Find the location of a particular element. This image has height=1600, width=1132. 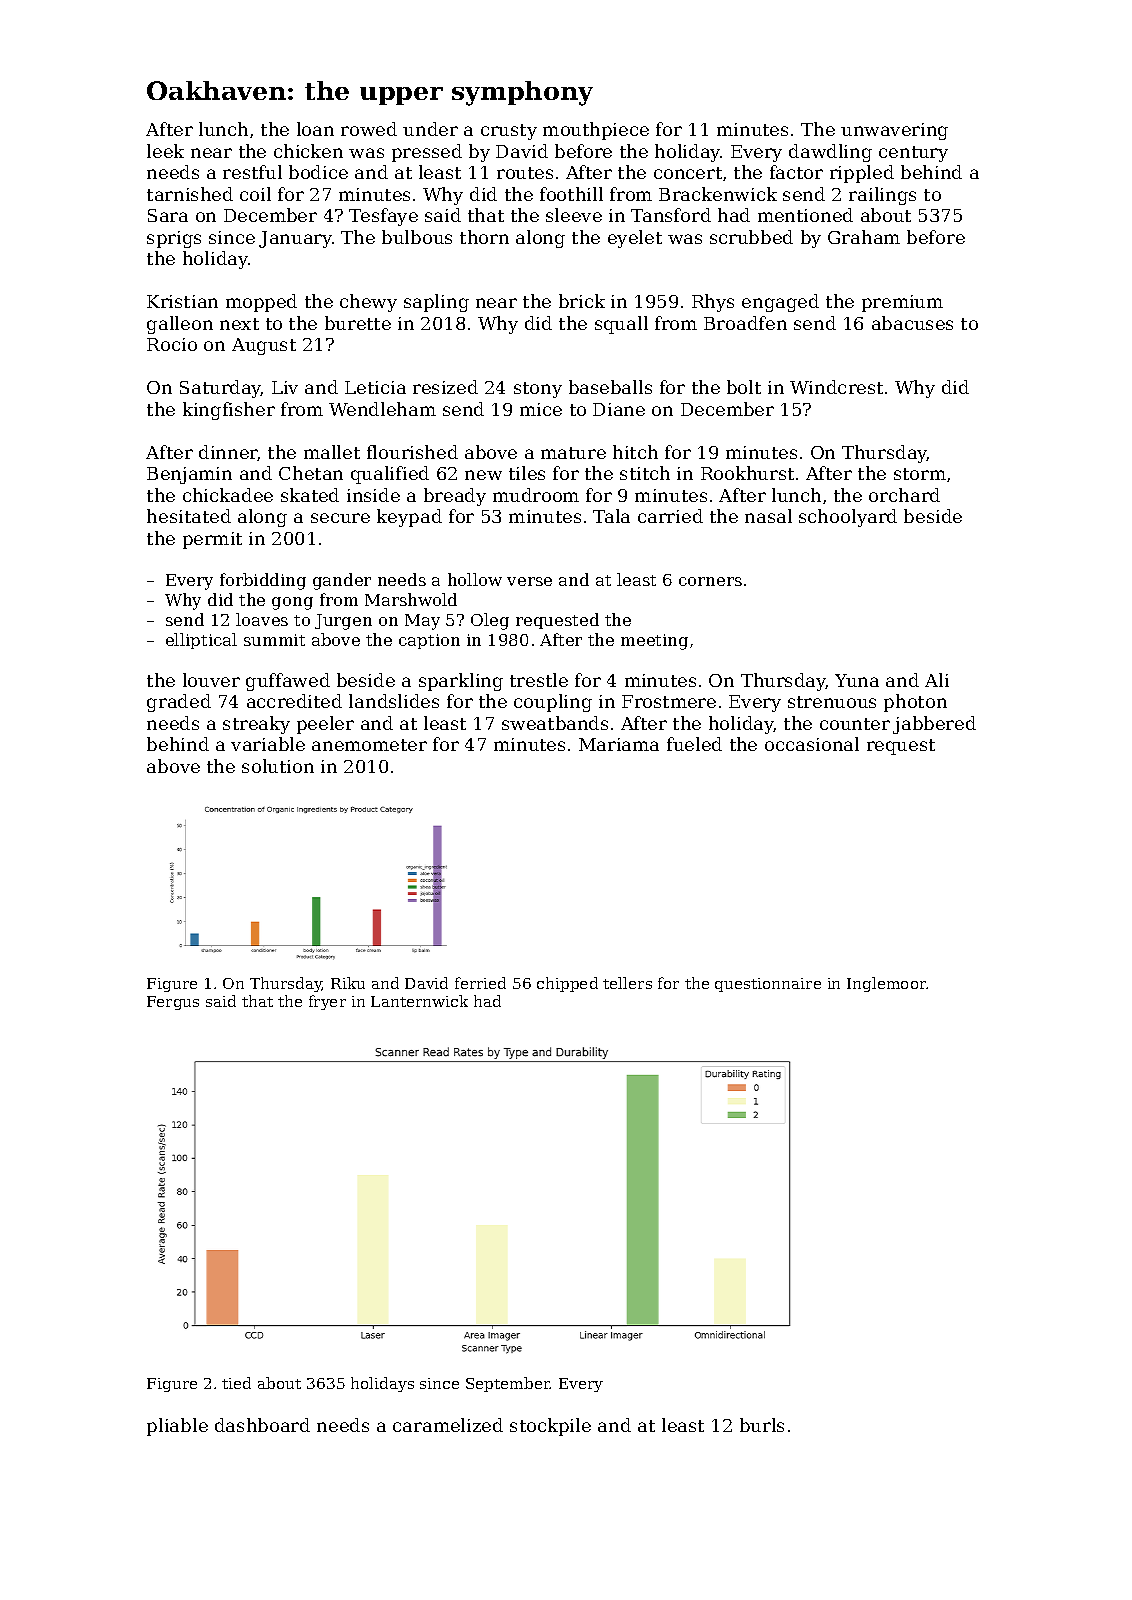

chipped is located at coordinates (567, 984).
